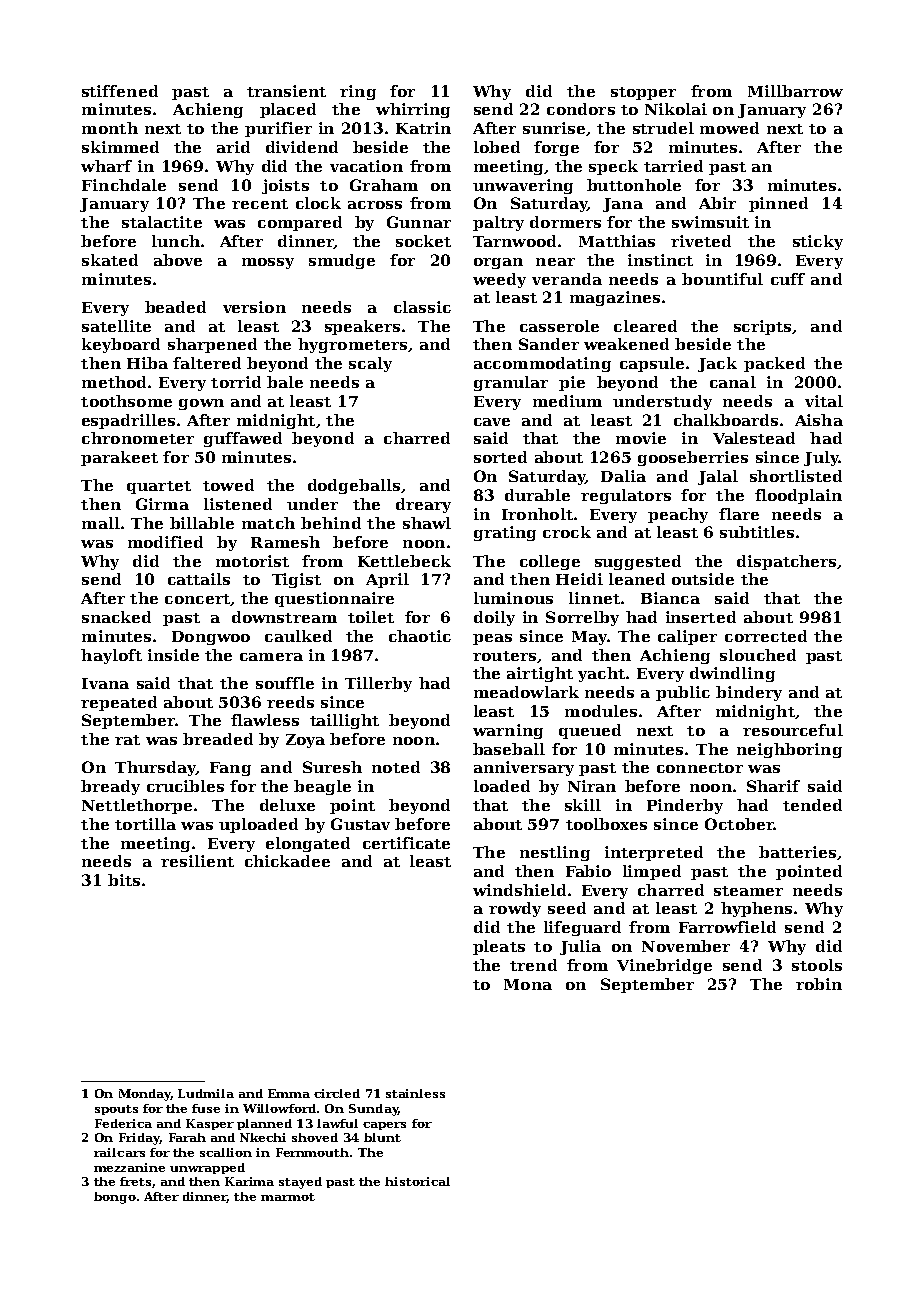  What do you see at coordinates (788, 279) in the image?
I see `cuff` at bounding box center [788, 279].
